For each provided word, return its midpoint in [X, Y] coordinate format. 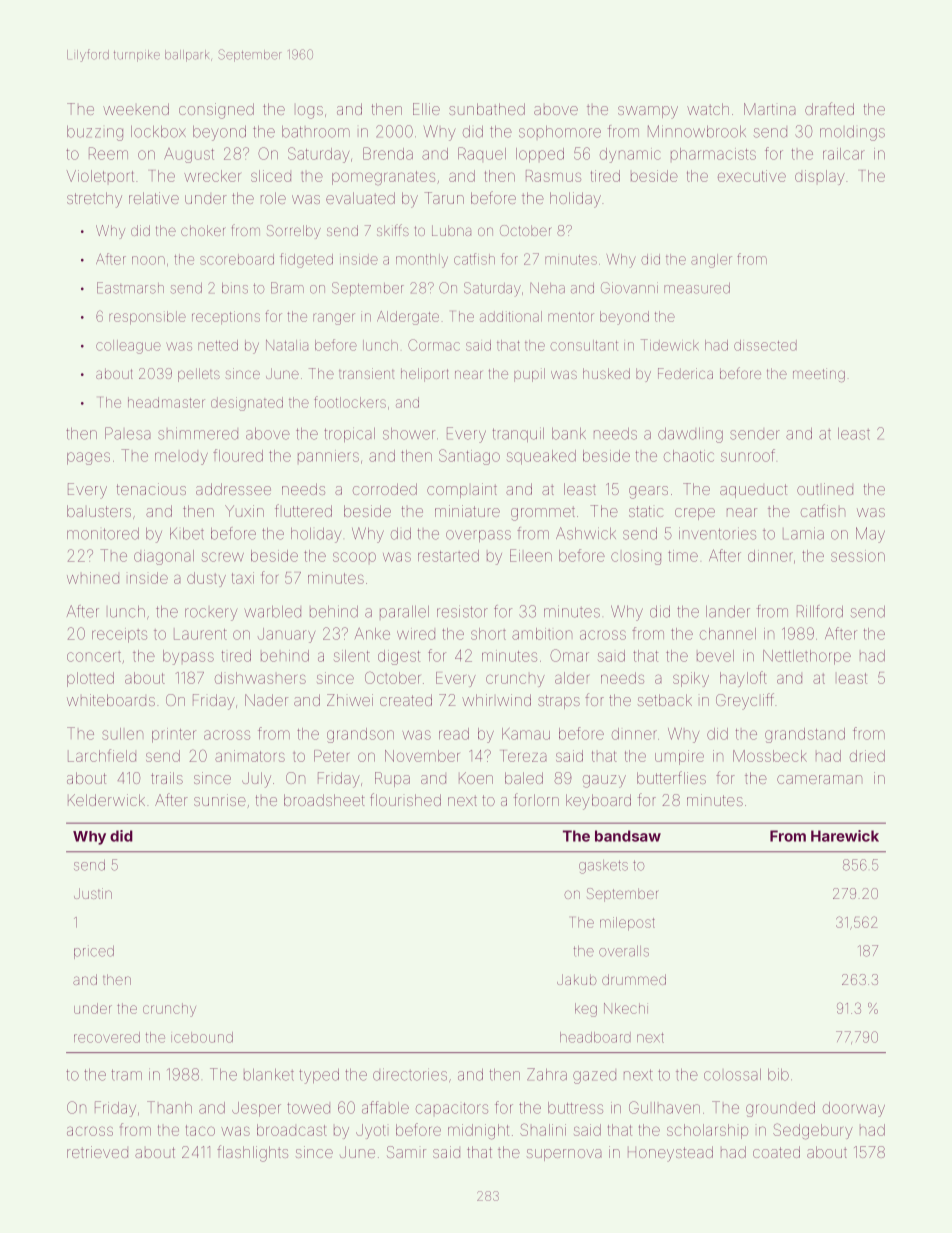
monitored [103, 534]
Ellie [426, 109]
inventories [717, 533]
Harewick [845, 836]
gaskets [603, 867]
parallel [404, 612]
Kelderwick [106, 800]
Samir [406, 1152]
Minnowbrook [697, 131]
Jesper [256, 1109]
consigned [216, 111]
